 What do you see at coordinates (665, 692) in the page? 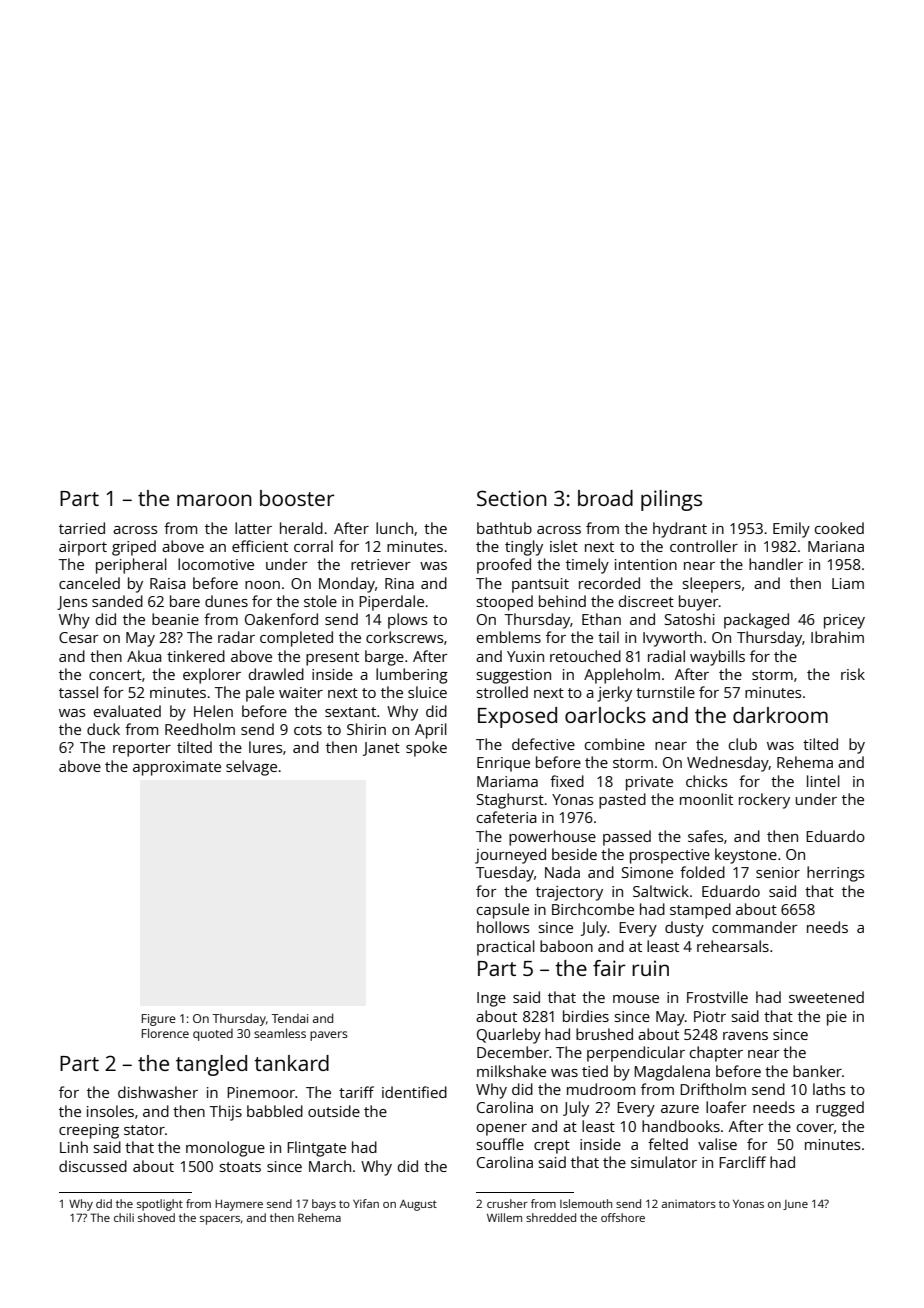
I see `turnstile` at bounding box center [665, 692].
